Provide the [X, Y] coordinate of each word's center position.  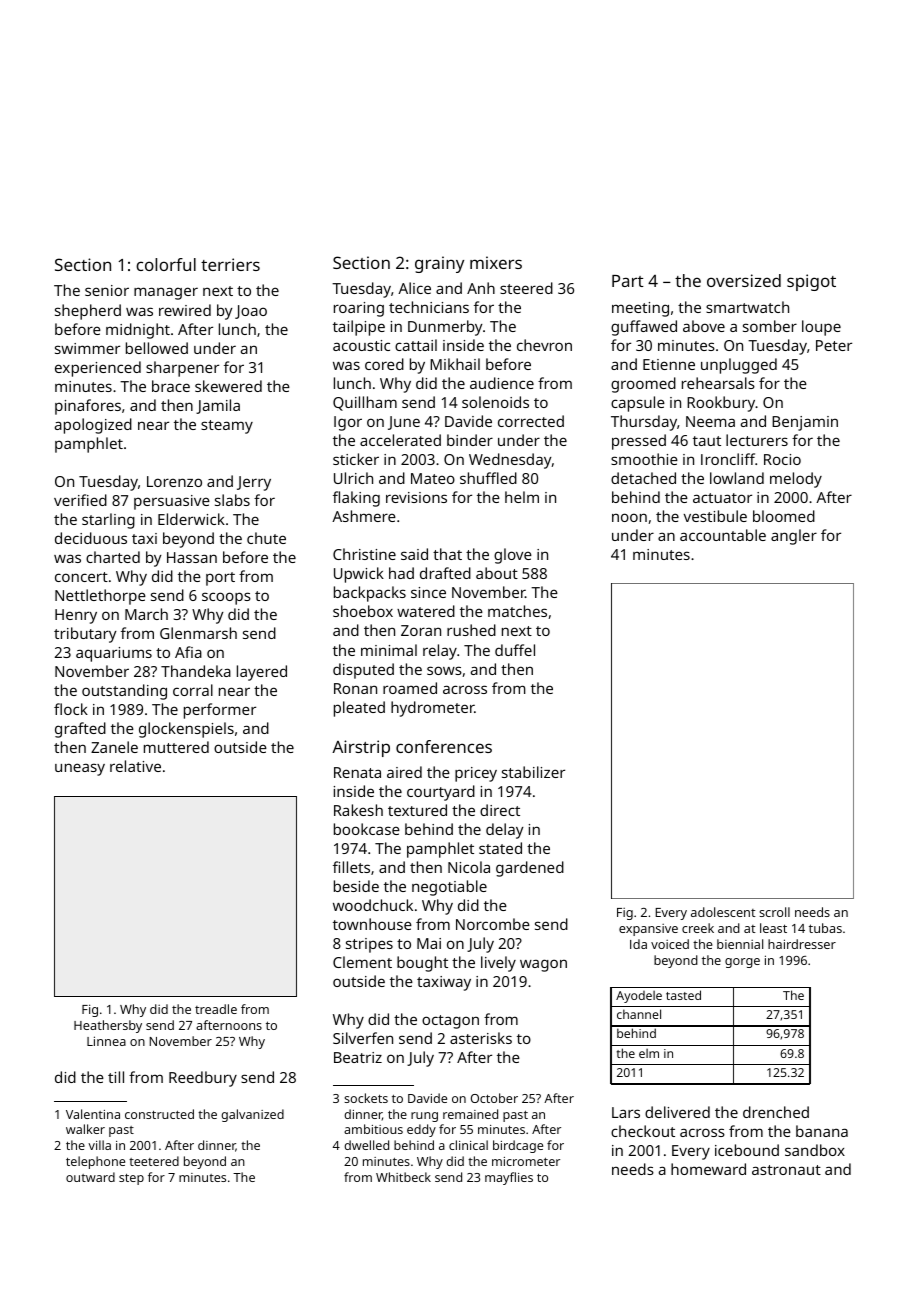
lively [498, 964]
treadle [216, 1009]
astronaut [786, 1170]
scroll [774, 912]
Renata [357, 772]
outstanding [124, 692]
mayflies [509, 1178]
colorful [166, 264]
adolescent [723, 912]
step [131, 1179]
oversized [744, 280]
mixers [496, 262]
